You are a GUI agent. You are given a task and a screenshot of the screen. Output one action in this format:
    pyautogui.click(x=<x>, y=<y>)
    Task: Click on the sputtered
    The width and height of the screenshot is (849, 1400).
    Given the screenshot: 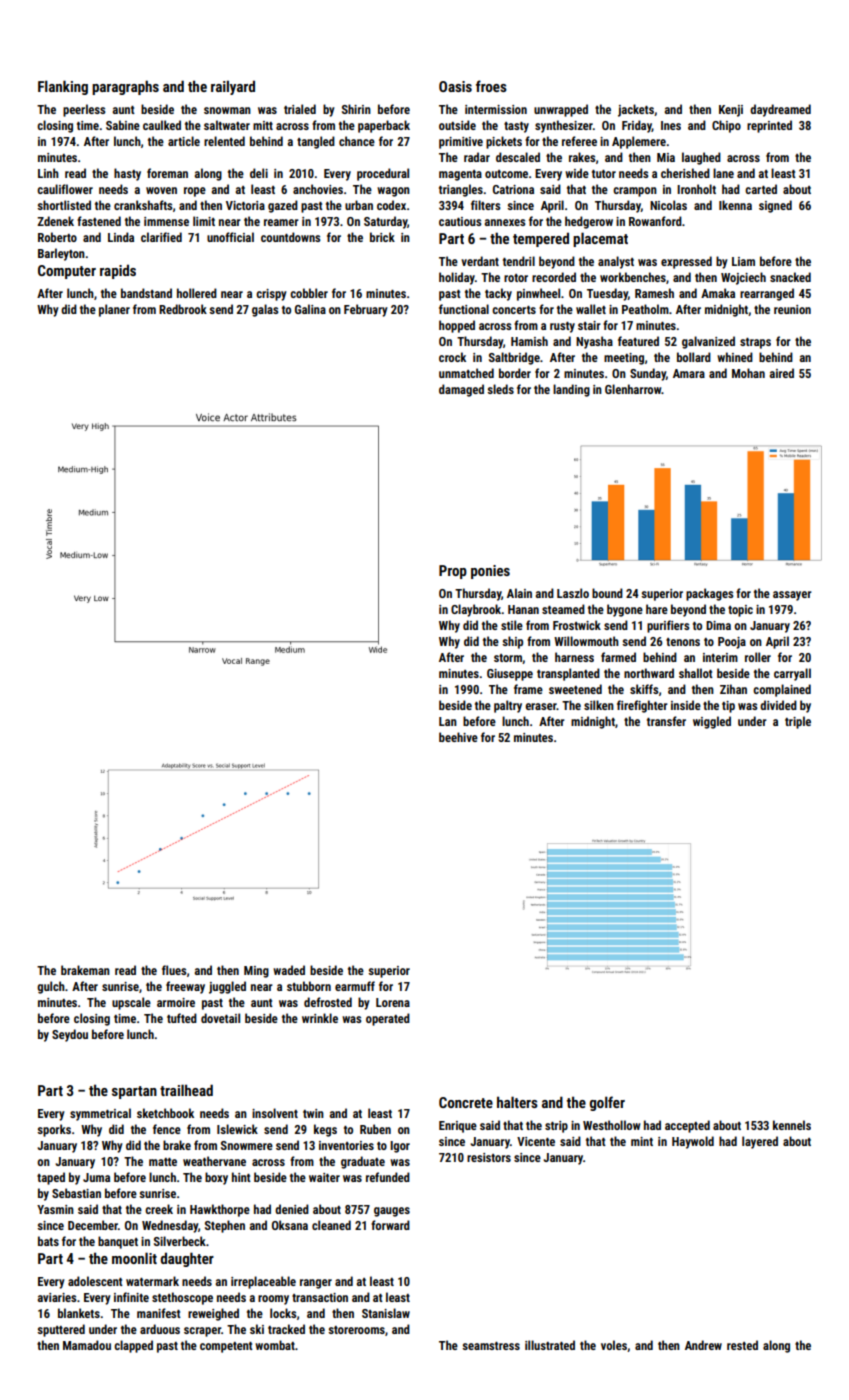 What is the action you would take?
    pyautogui.click(x=61, y=1330)
